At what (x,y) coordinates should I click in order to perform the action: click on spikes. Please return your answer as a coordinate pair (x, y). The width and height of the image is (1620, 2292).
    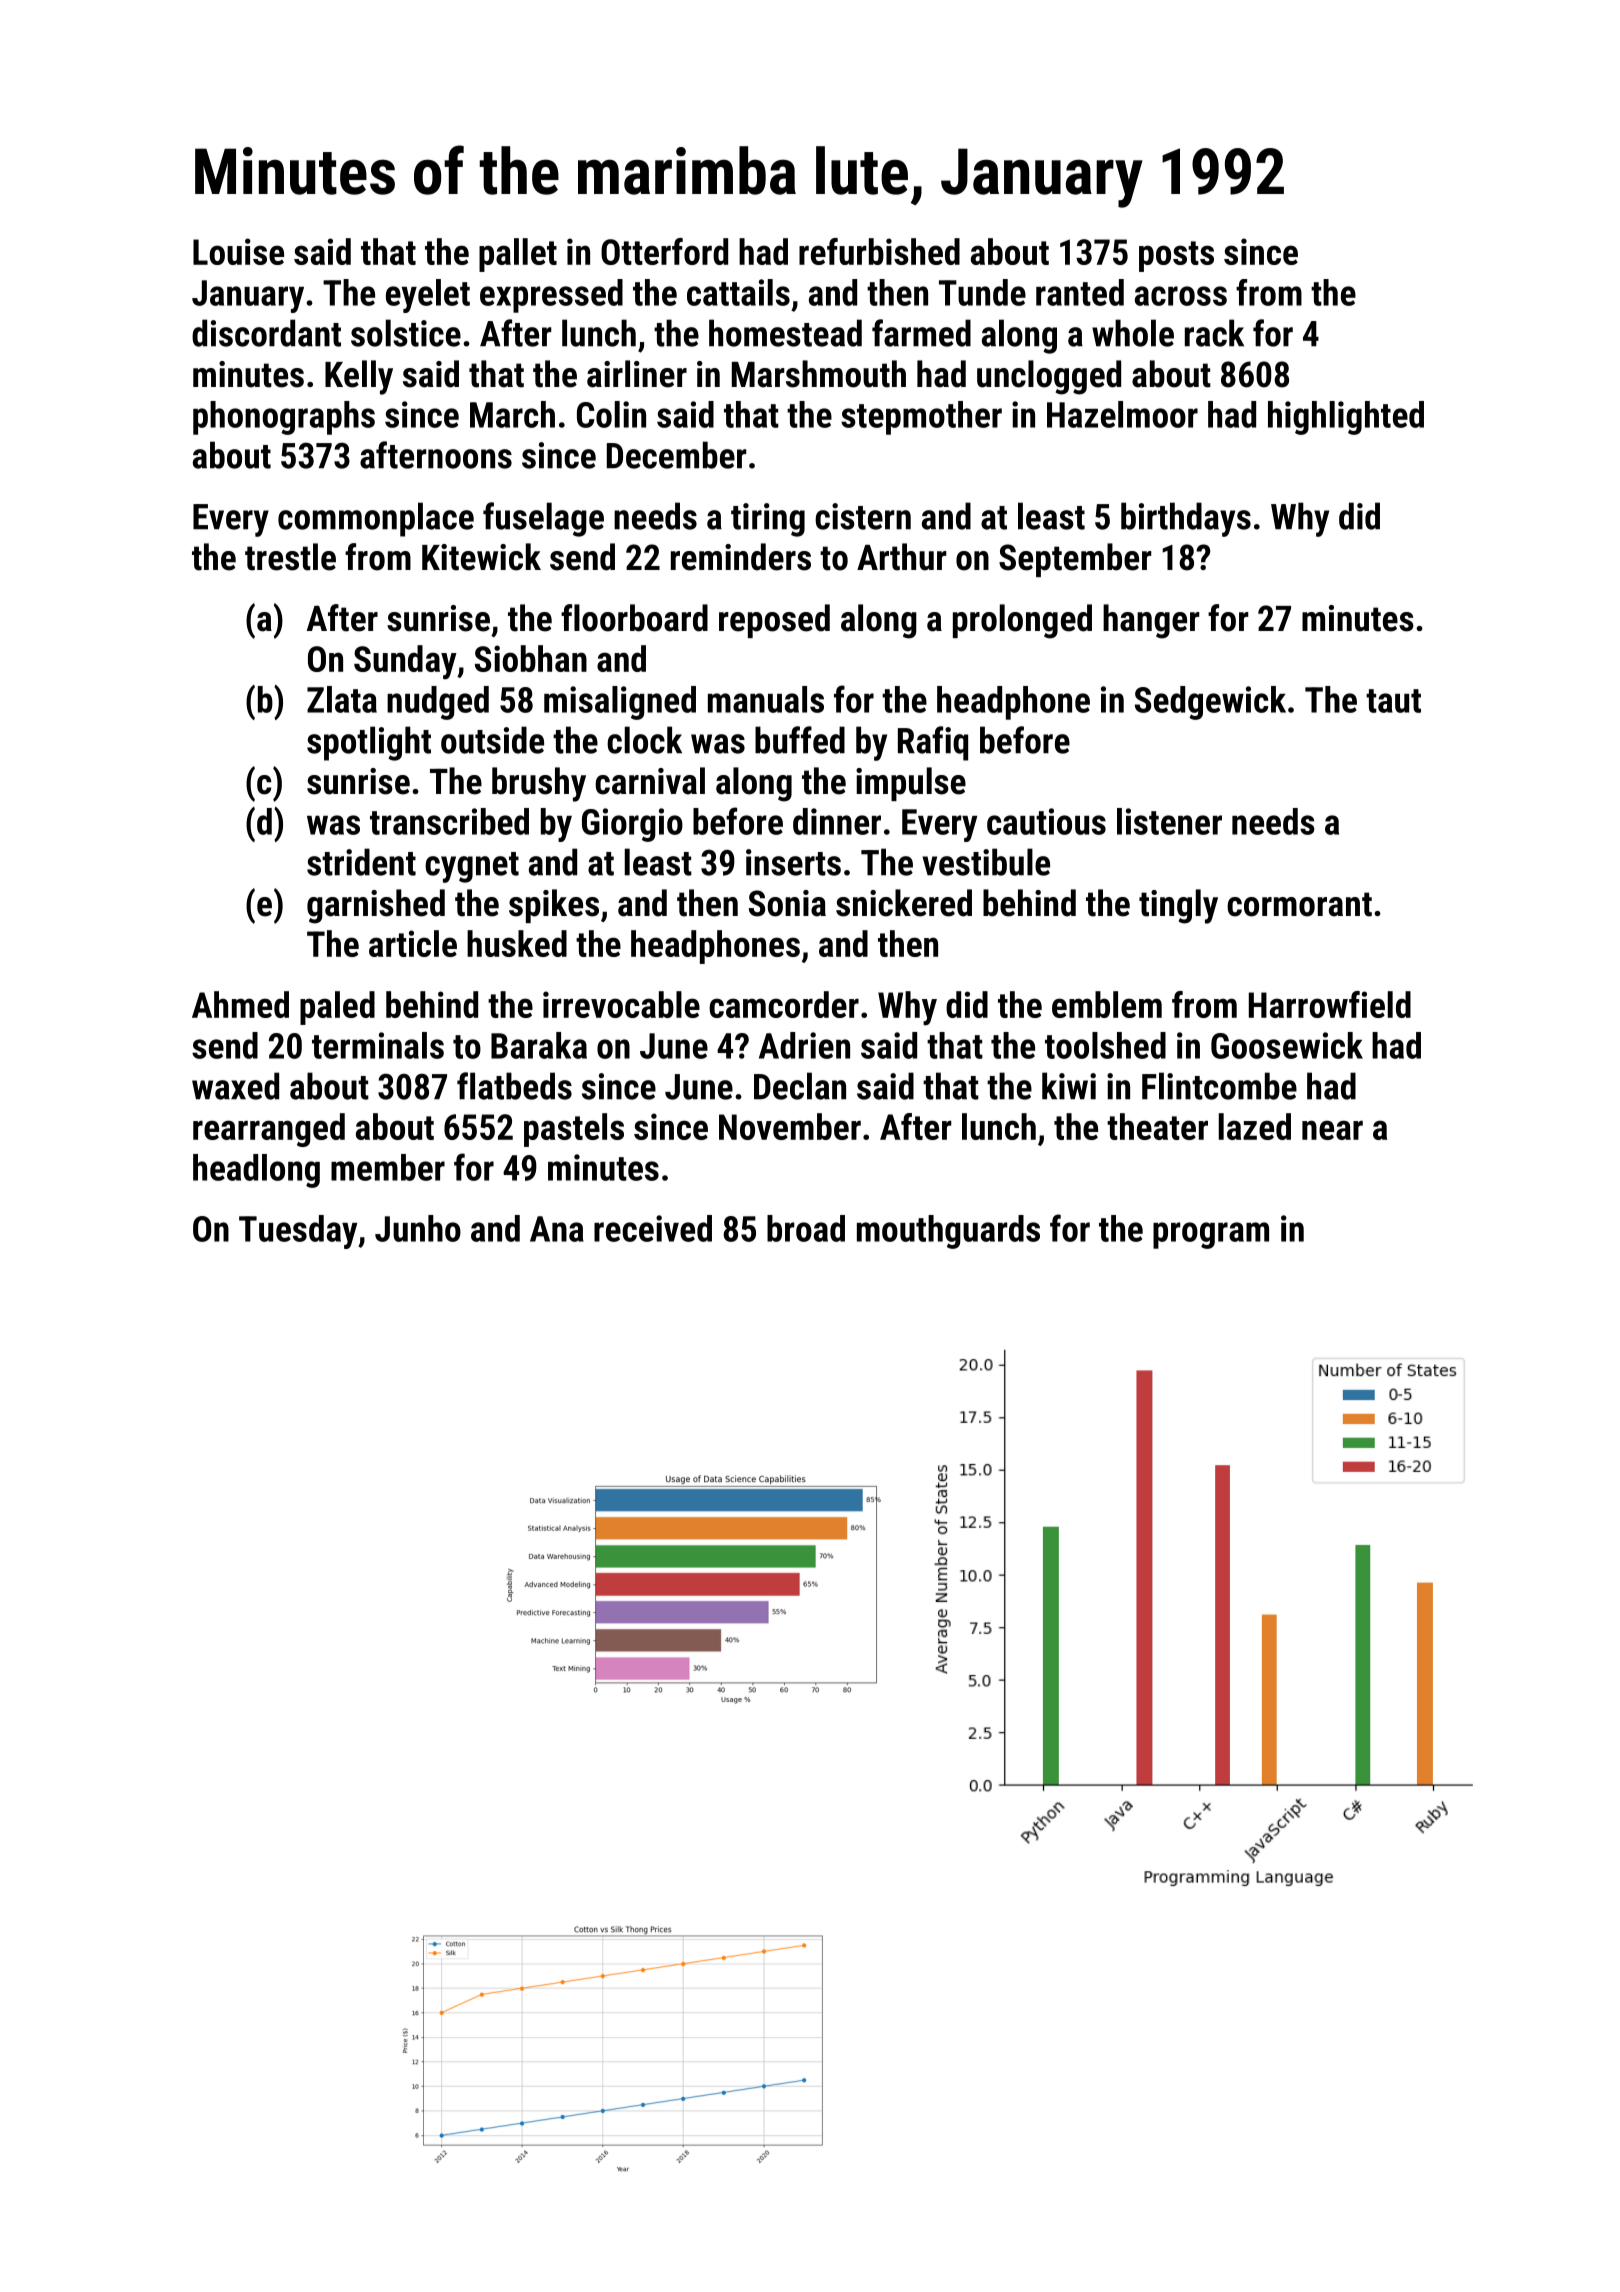
    Looking at the image, I should click on (554, 906).
